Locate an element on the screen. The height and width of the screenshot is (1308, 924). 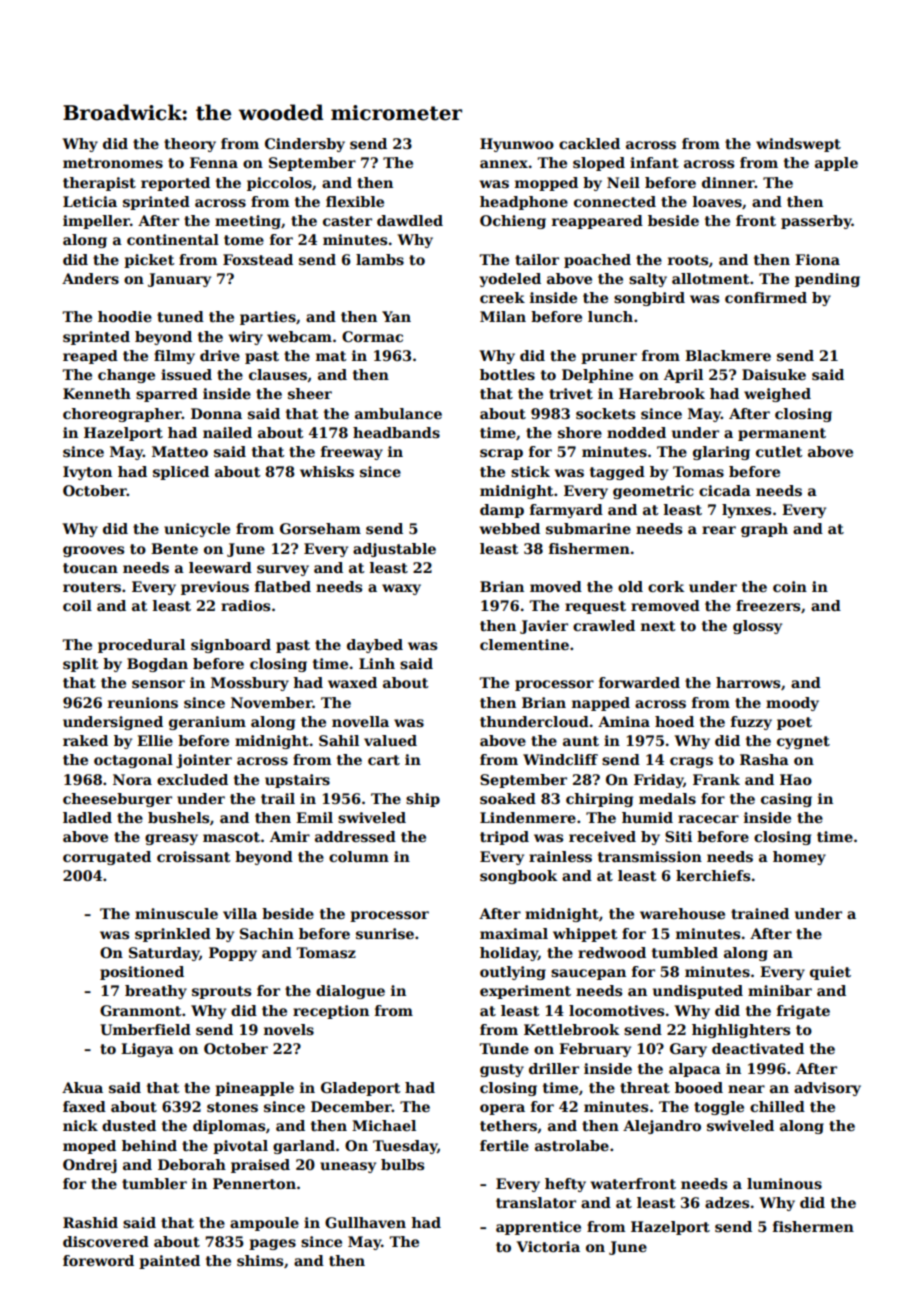
freeway is located at coordinates (352, 453).
